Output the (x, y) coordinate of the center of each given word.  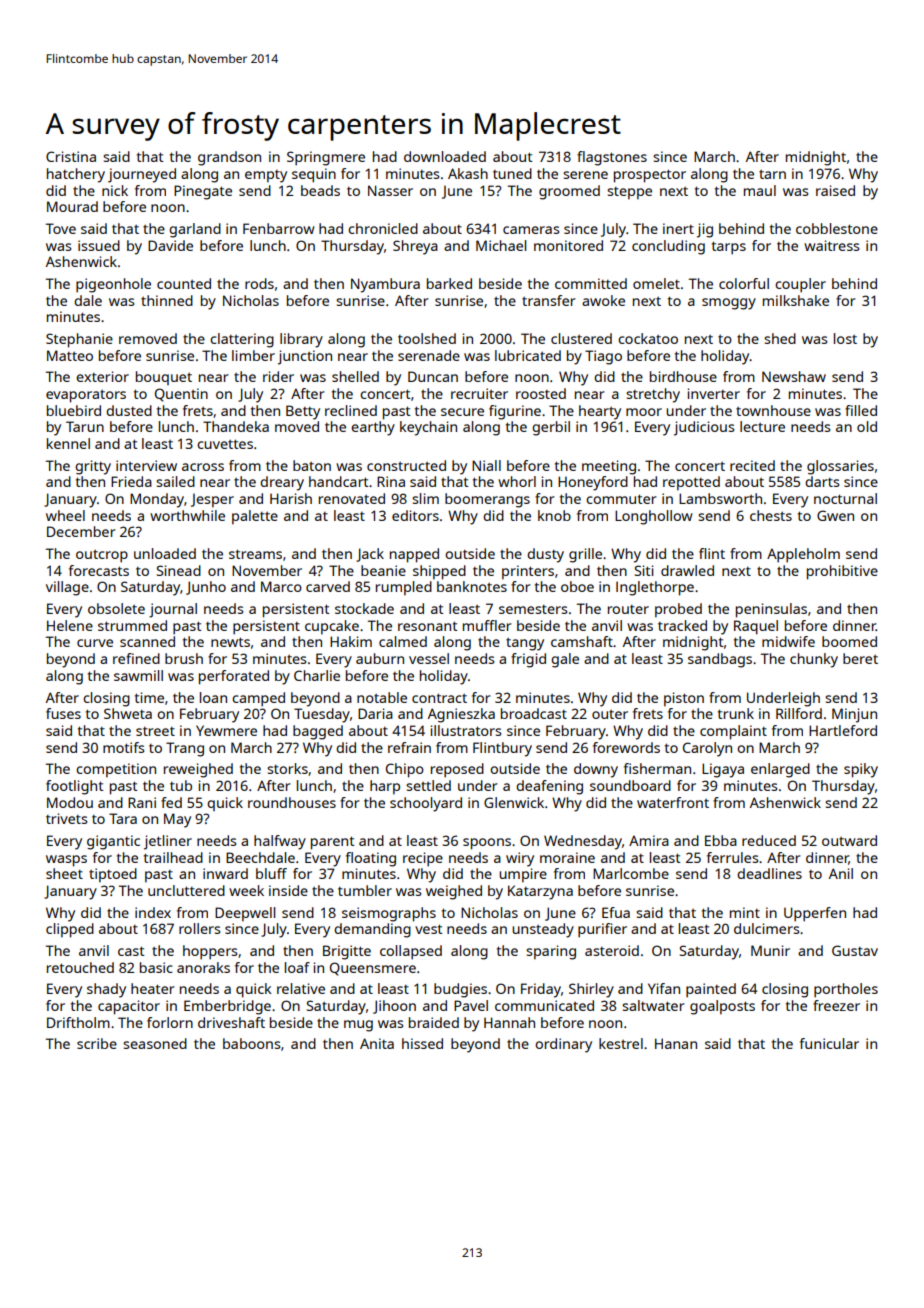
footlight (74, 787)
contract (439, 698)
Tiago (603, 357)
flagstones (612, 158)
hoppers (210, 952)
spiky (861, 770)
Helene (70, 625)
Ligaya (723, 770)
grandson (229, 158)
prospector (650, 176)
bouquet (164, 378)
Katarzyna (540, 892)
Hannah (509, 1022)
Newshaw (794, 376)
